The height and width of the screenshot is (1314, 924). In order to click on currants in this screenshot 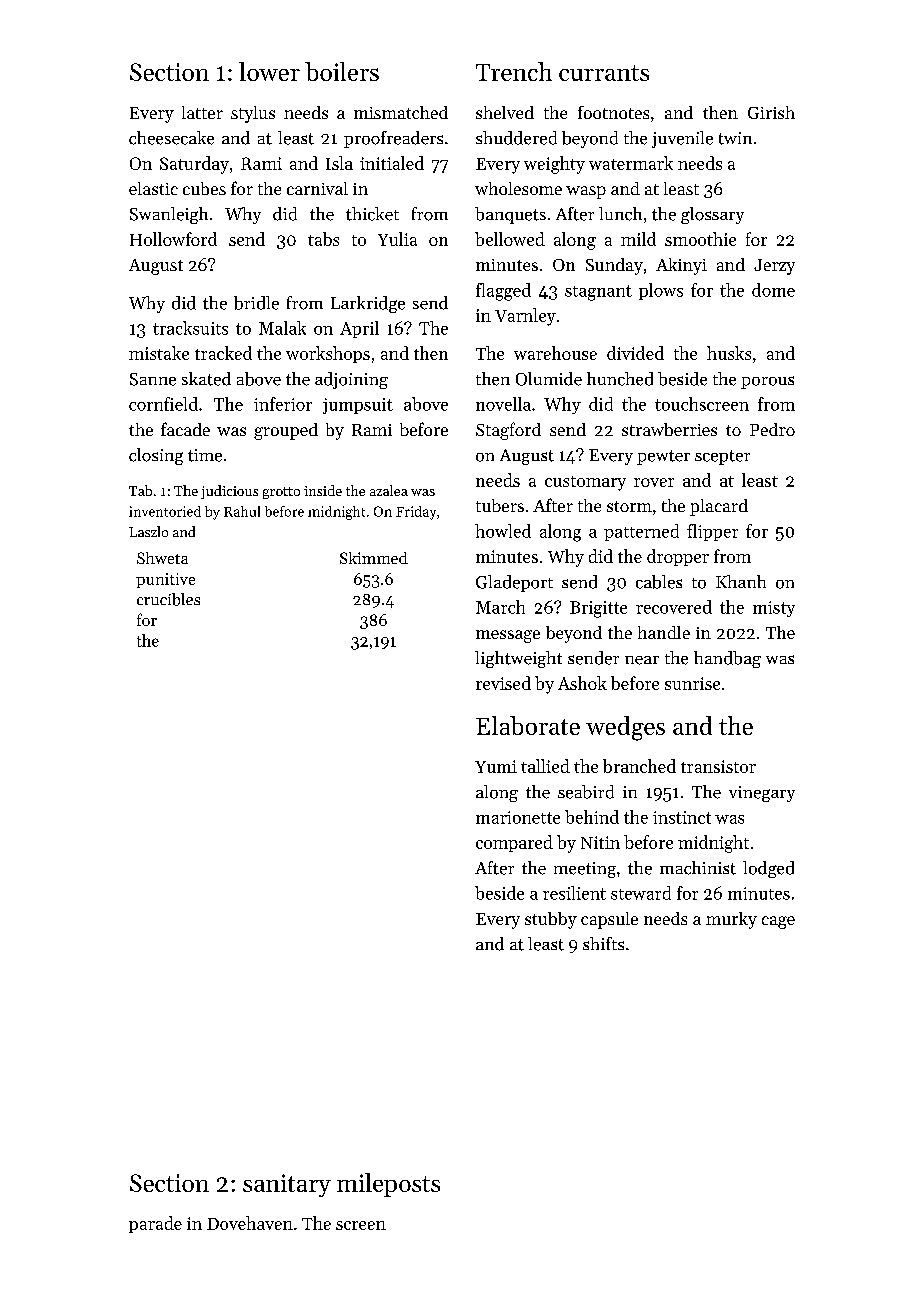, I will do `click(604, 73)`.
